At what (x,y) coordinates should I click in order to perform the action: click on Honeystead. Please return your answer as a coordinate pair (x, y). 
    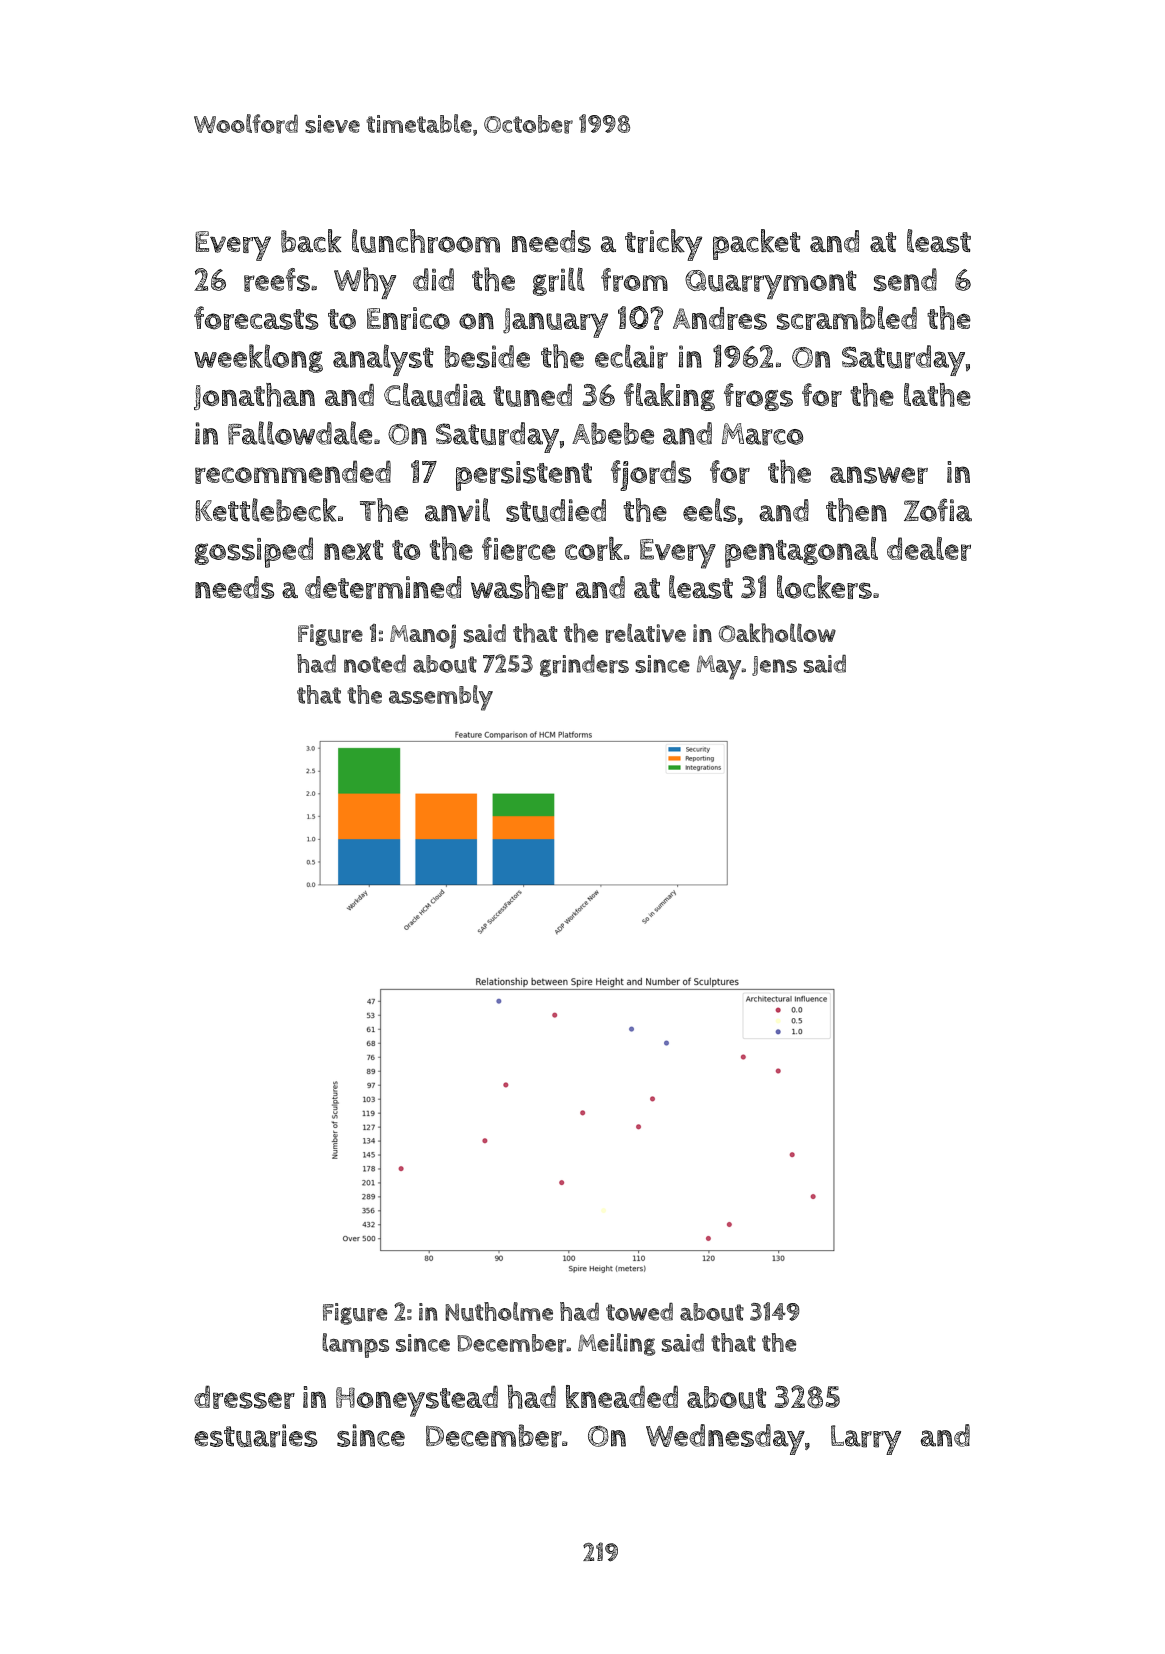
    Looking at the image, I should click on (417, 1401).
